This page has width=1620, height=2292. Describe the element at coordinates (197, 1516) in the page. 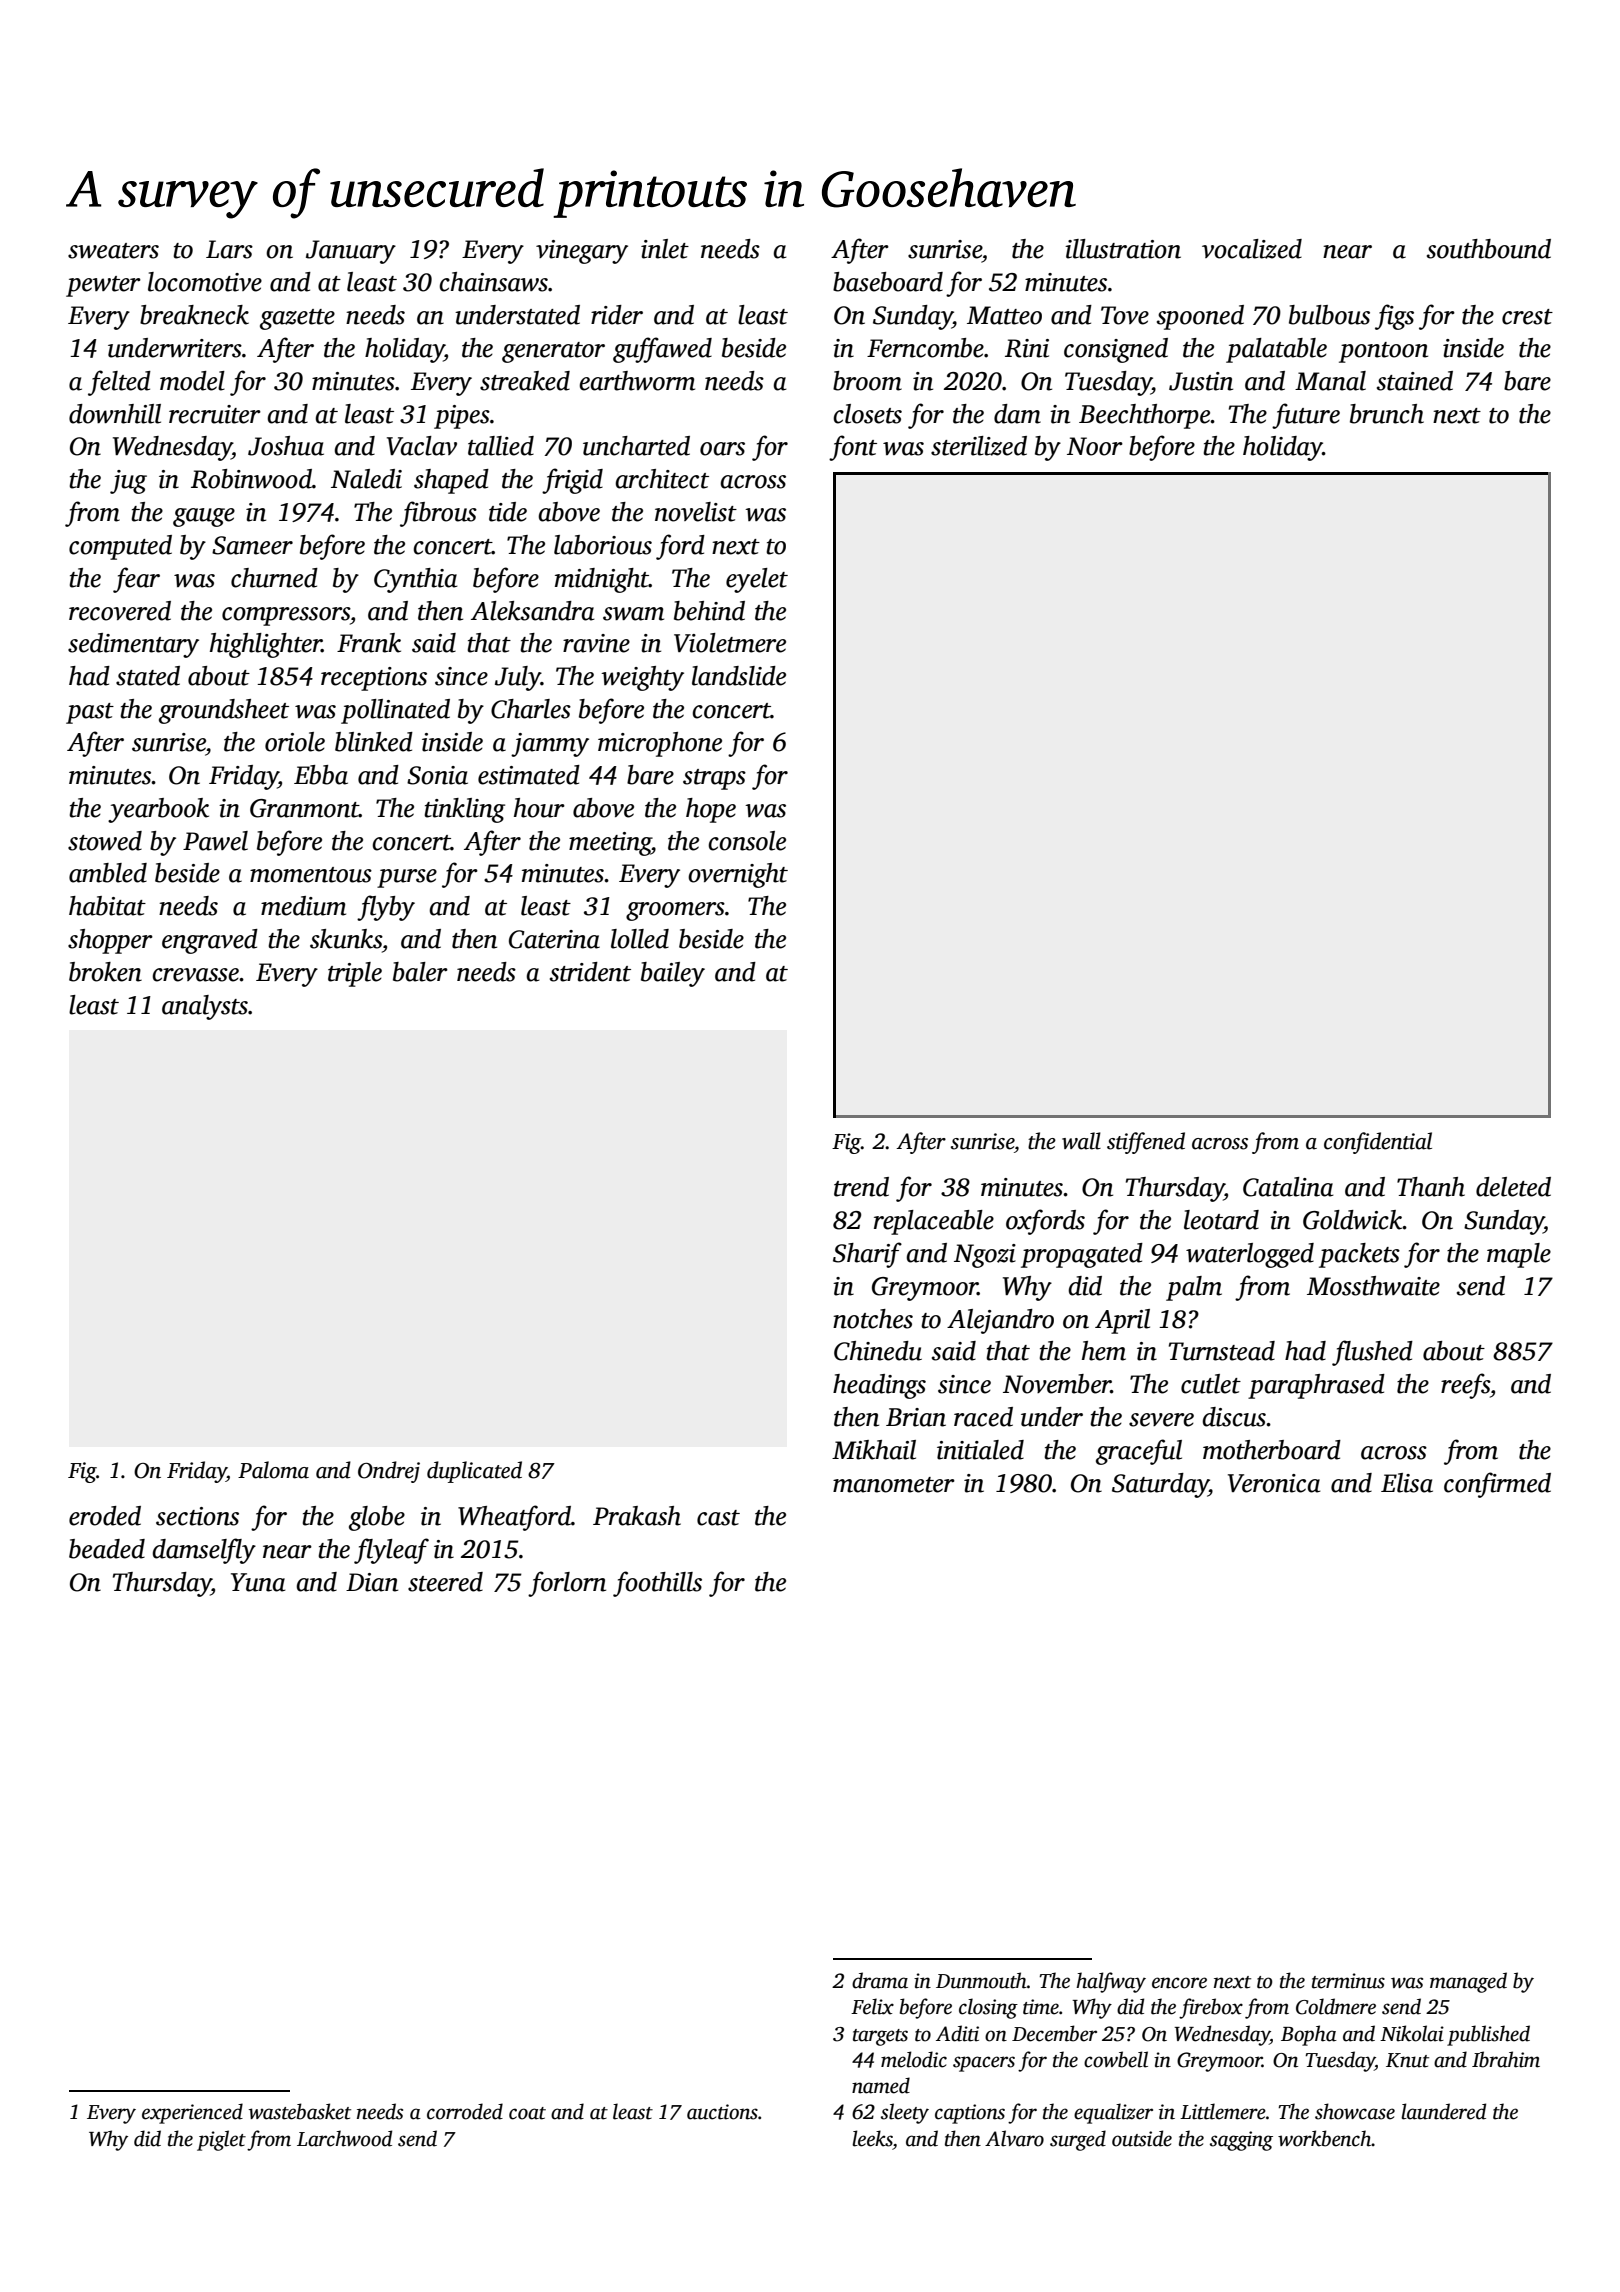

I see `sections` at that location.
